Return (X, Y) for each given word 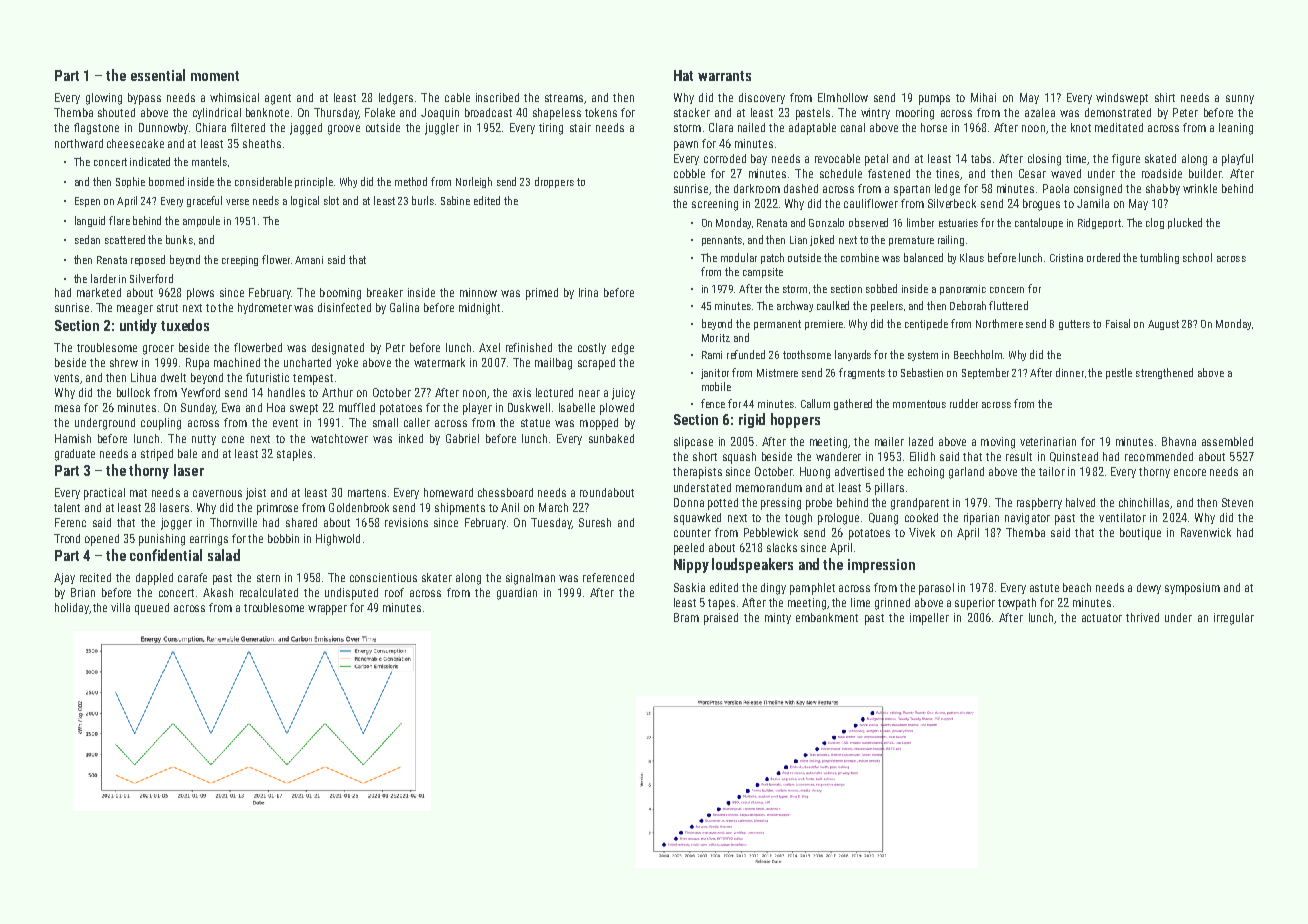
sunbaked (611, 438)
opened (102, 540)
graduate (75, 455)
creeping (240, 261)
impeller (929, 619)
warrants (724, 76)
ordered (1103, 257)
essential (158, 75)
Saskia (689, 587)
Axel (489, 347)
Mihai (983, 97)
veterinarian (1048, 441)
